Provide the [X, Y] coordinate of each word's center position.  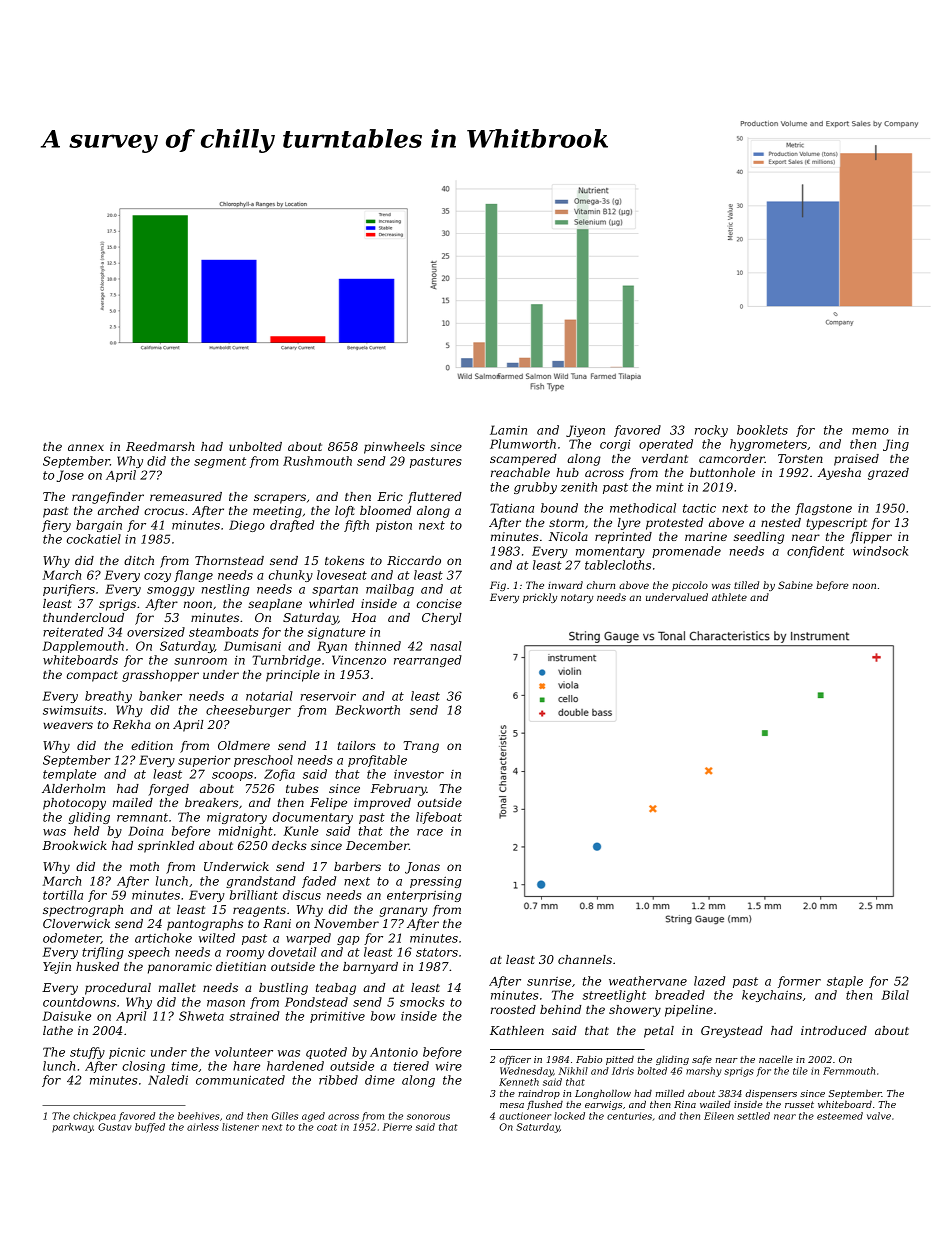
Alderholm [73, 788]
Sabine [795, 585]
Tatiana [512, 508]
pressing [436, 882]
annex [86, 447]
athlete [729, 597]
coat [327, 1127]
